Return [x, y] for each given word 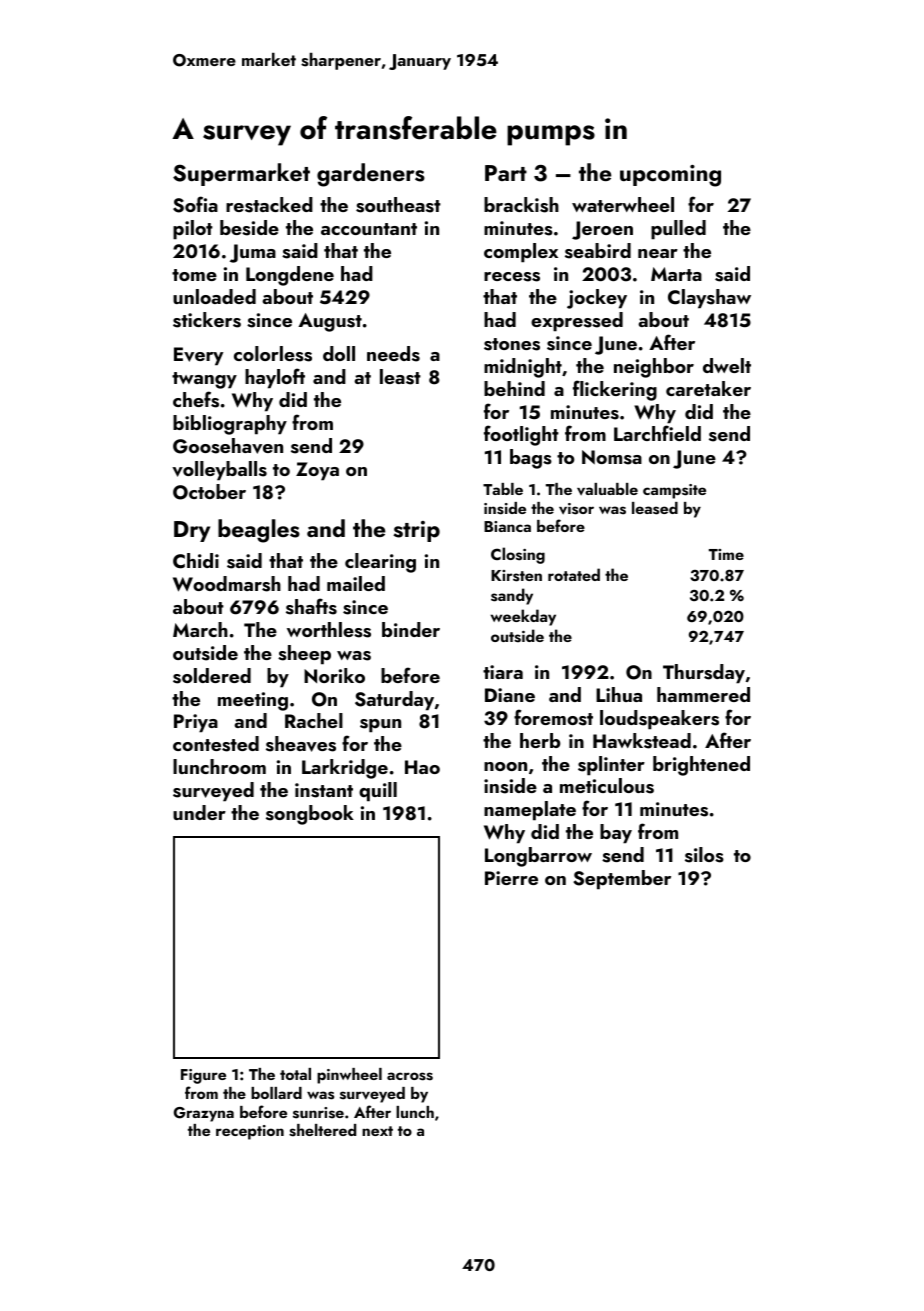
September [622, 880]
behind [514, 388]
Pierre [511, 878]
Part [506, 173]
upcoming [670, 176]
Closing [518, 555]
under [199, 812]
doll [339, 353]
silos [704, 855]
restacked [269, 205]
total [295, 1074]
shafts [311, 606]
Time [726, 554]
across [410, 1076]
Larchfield [657, 433]
